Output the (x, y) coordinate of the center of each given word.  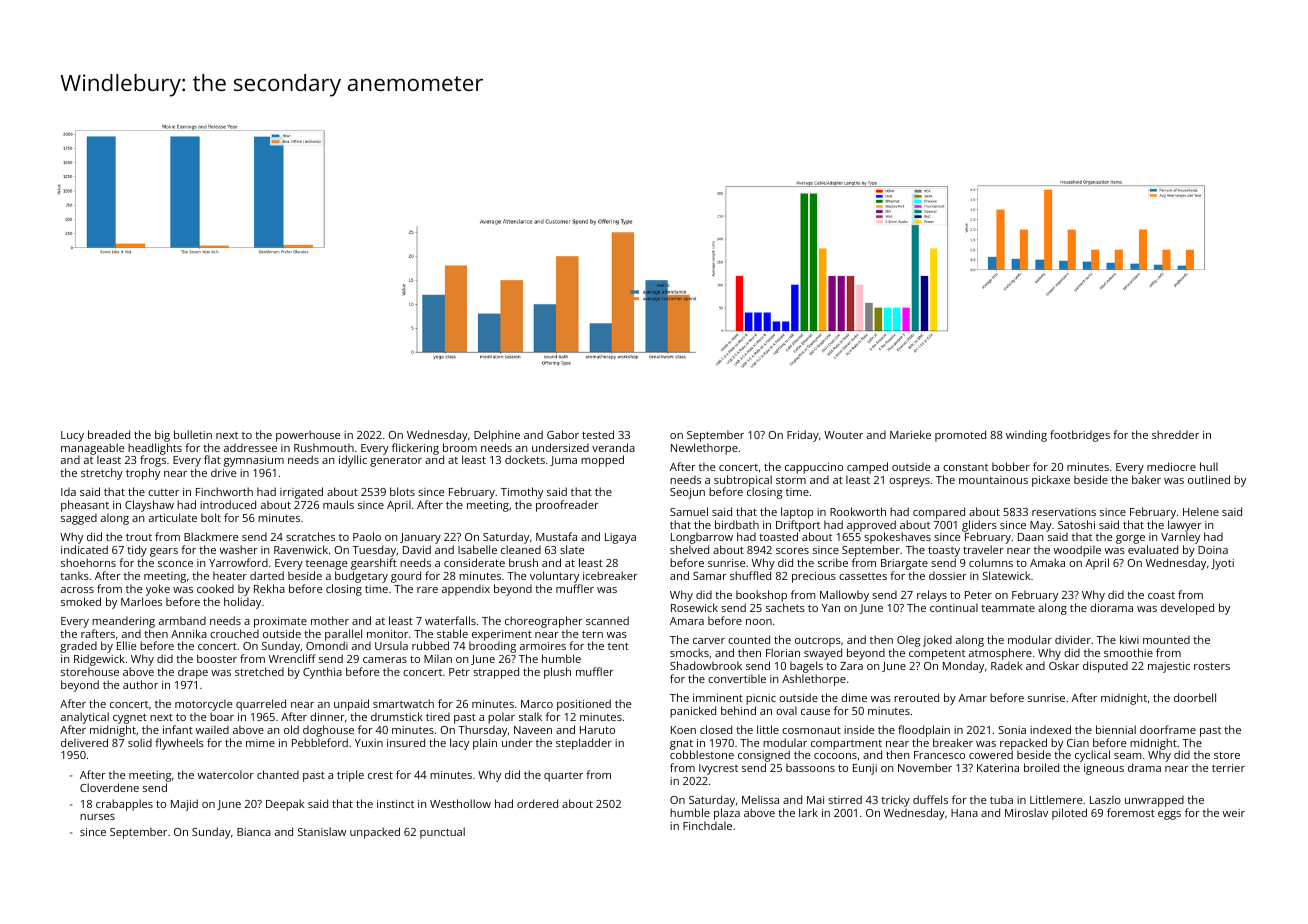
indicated (84, 549)
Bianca (254, 832)
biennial (1116, 729)
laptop (797, 513)
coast (1161, 595)
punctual (442, 833)
